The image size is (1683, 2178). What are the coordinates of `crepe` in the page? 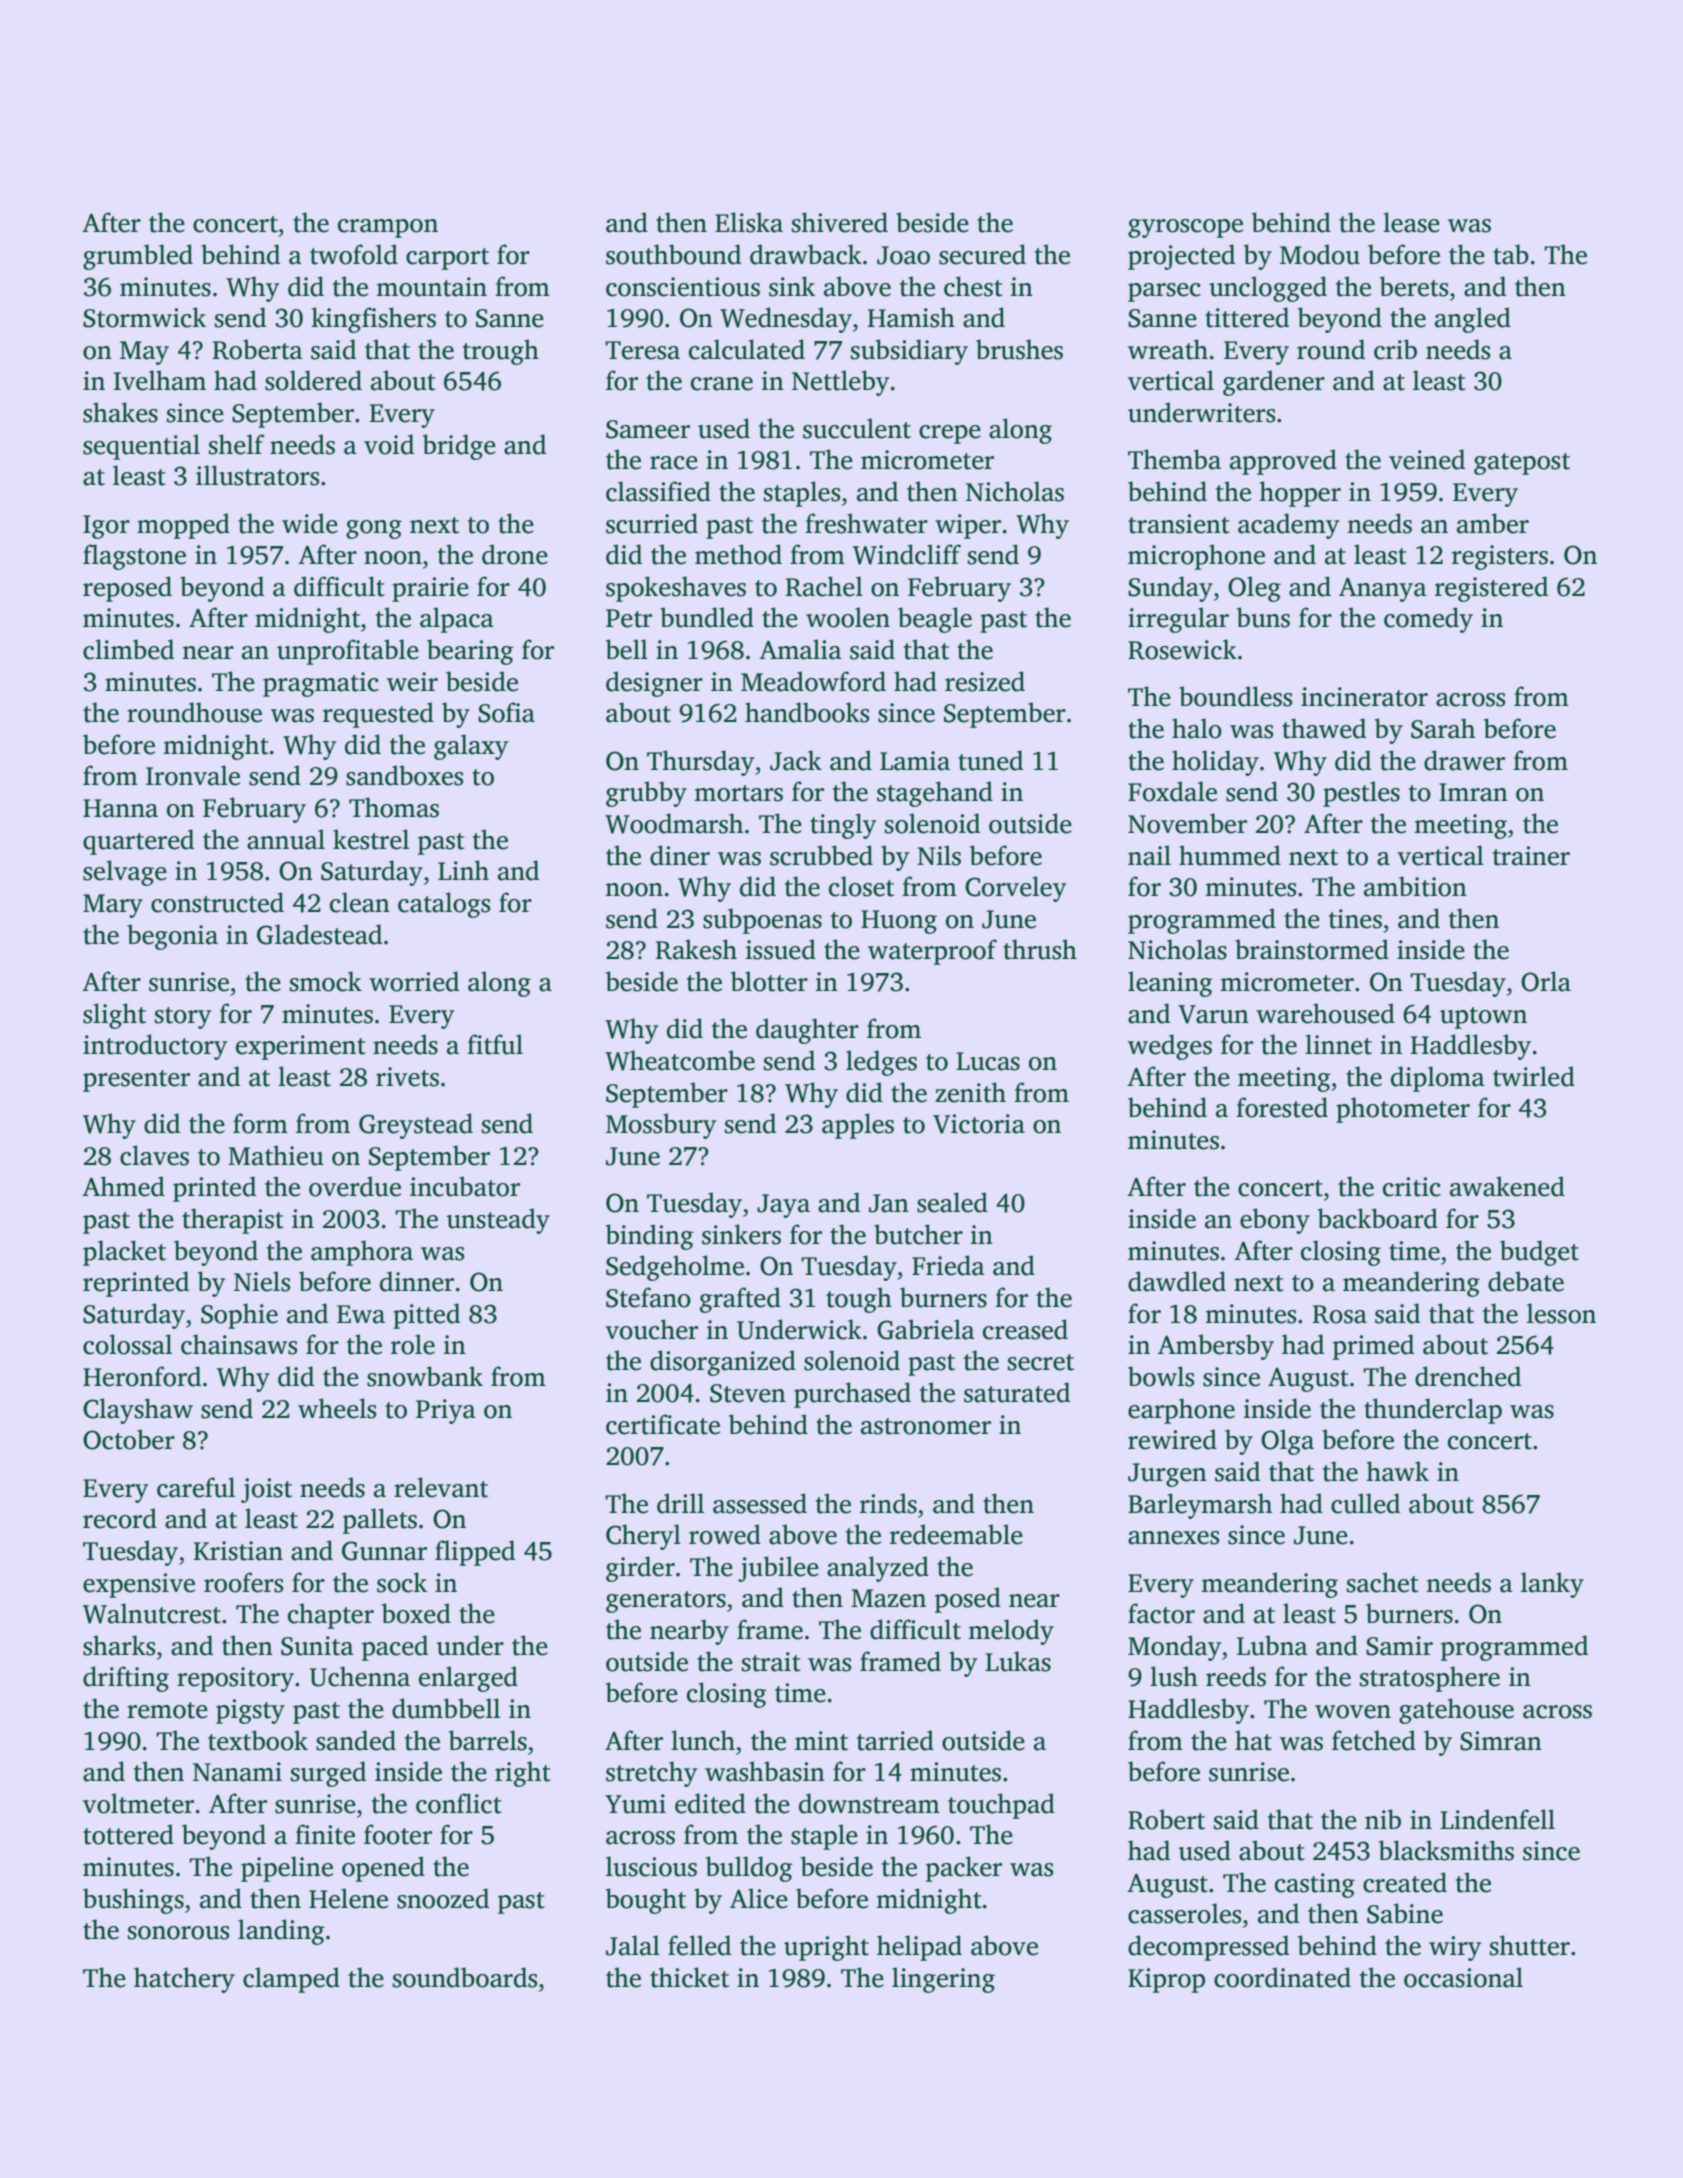 It's located at (950, 434).
